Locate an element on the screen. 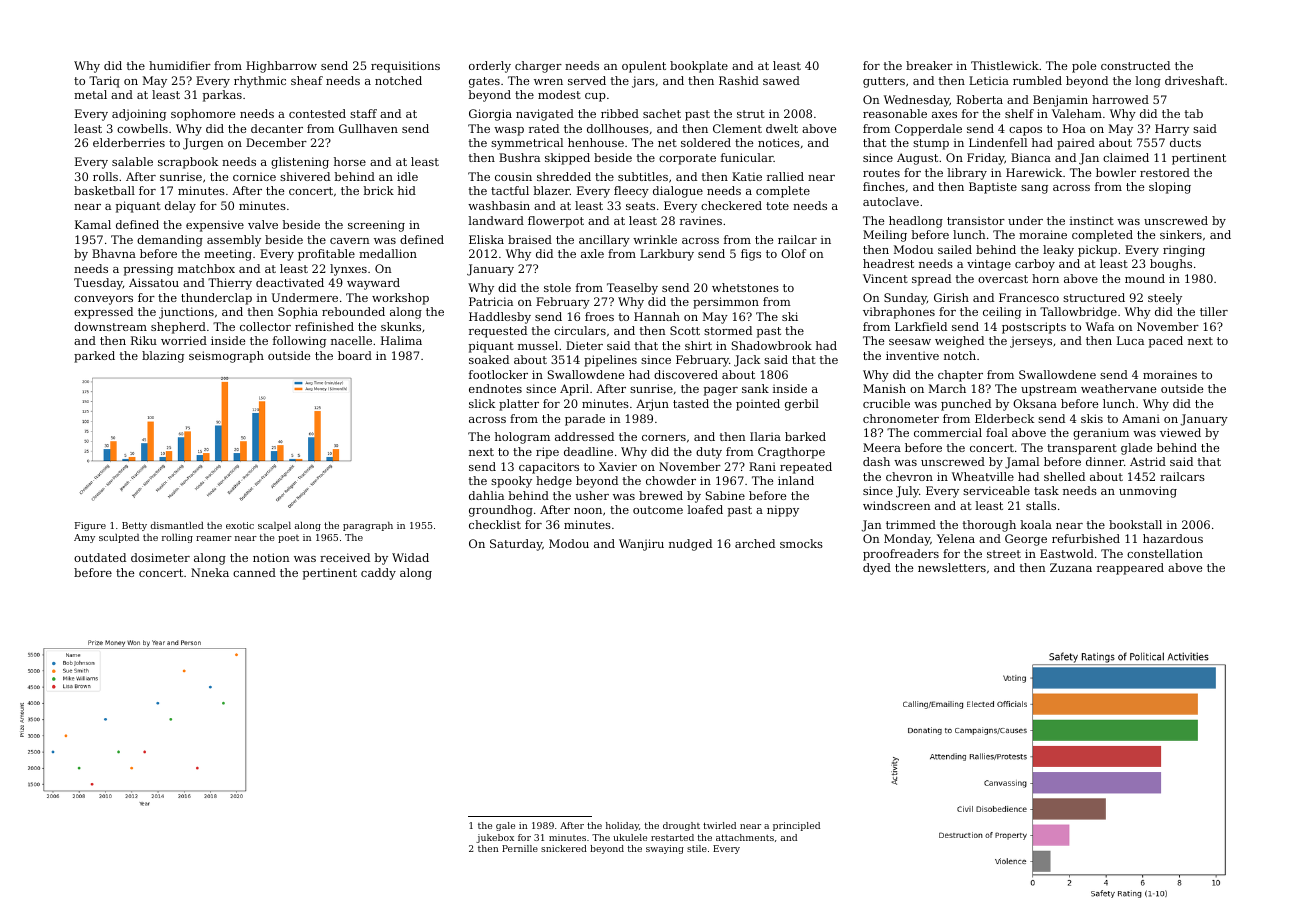 The image size is (1308, 924). nudged is located at coordinates (690, 545).
